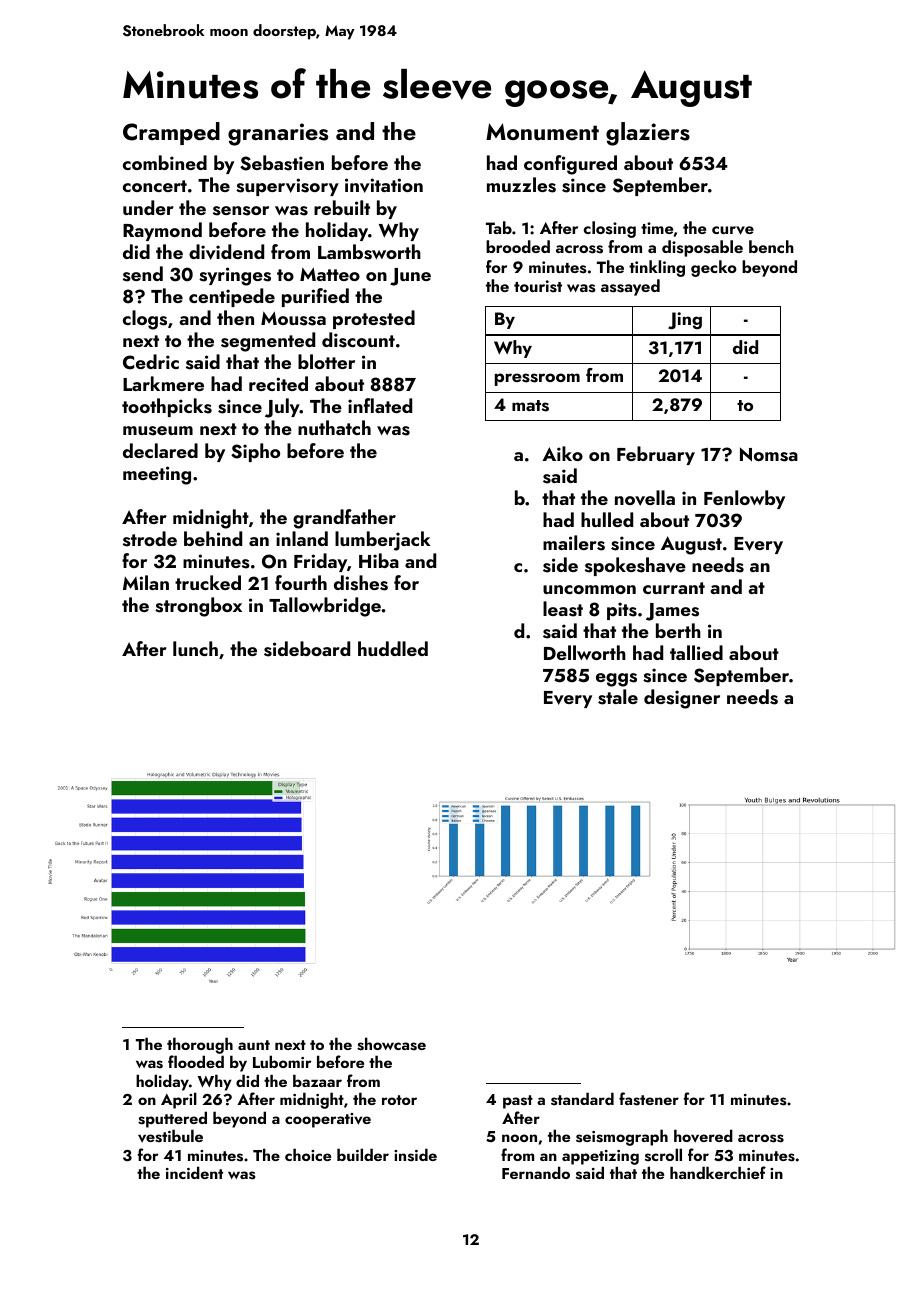 This screenshot has height=1311, width=924. Describe the element at coordinates (200, 1045) in the screenshot. I see `thorough` at that location.
